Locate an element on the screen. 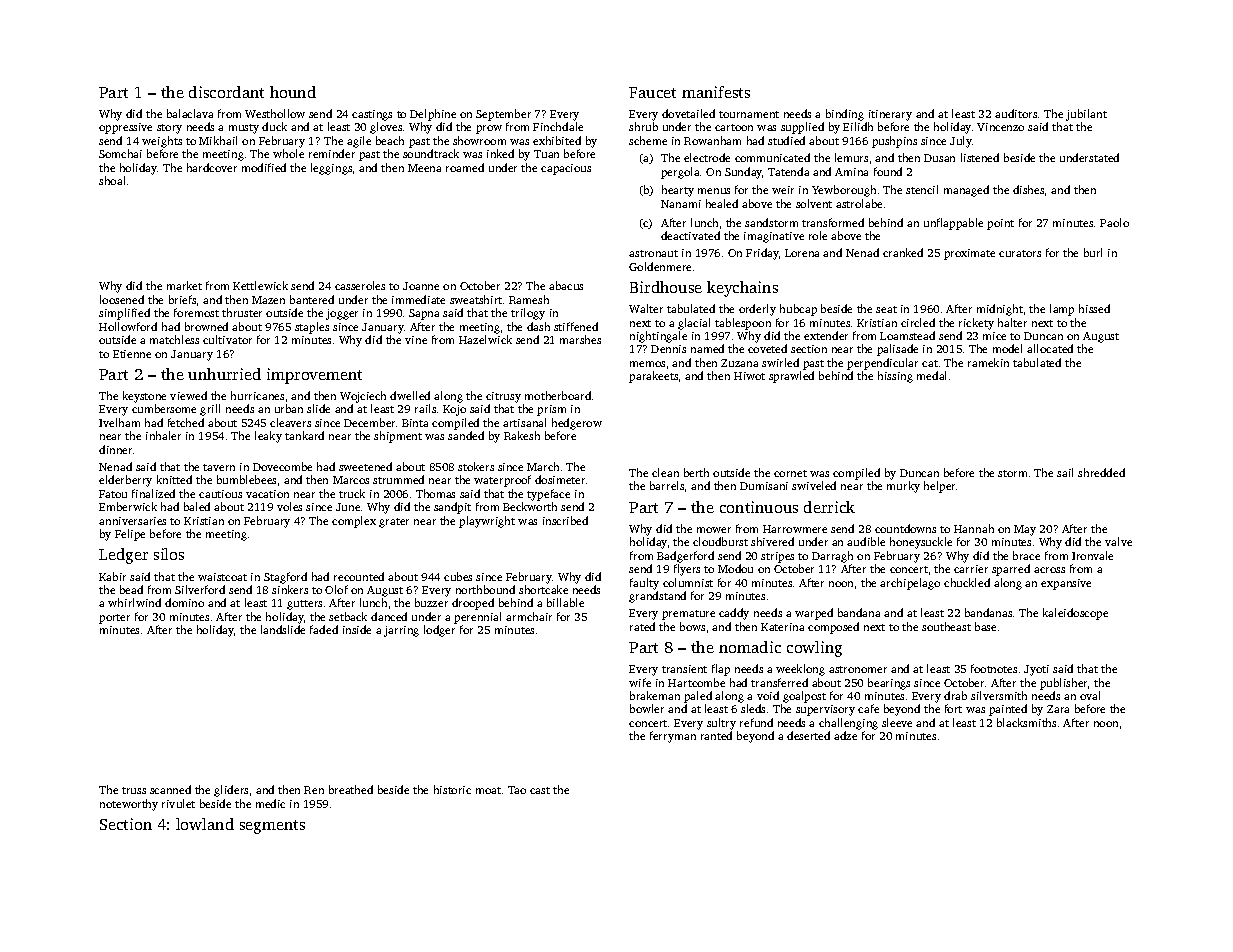  hound is located at coordinates (293, 92).
